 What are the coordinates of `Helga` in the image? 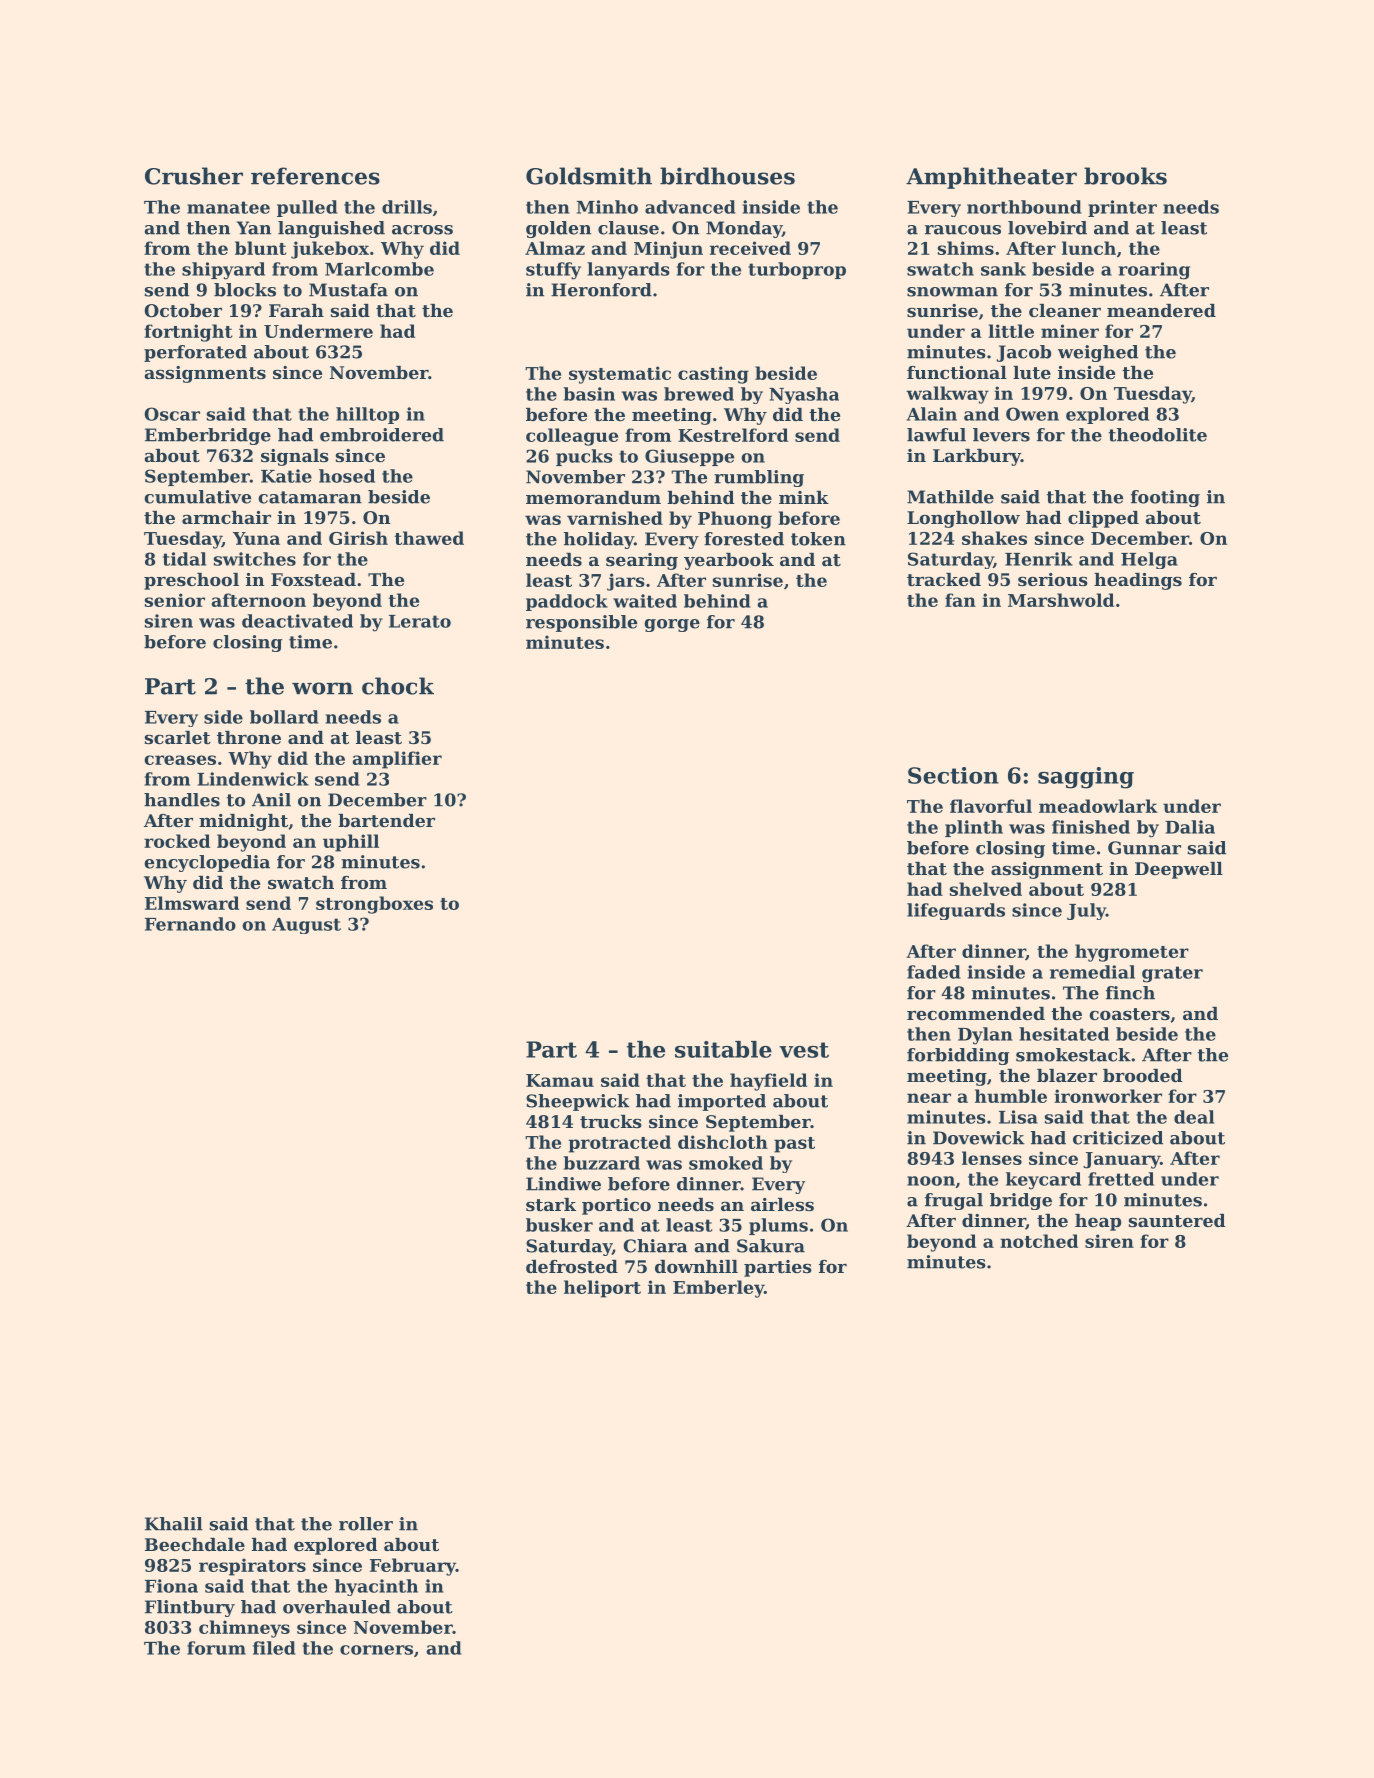 It's located at (1149, 560).
